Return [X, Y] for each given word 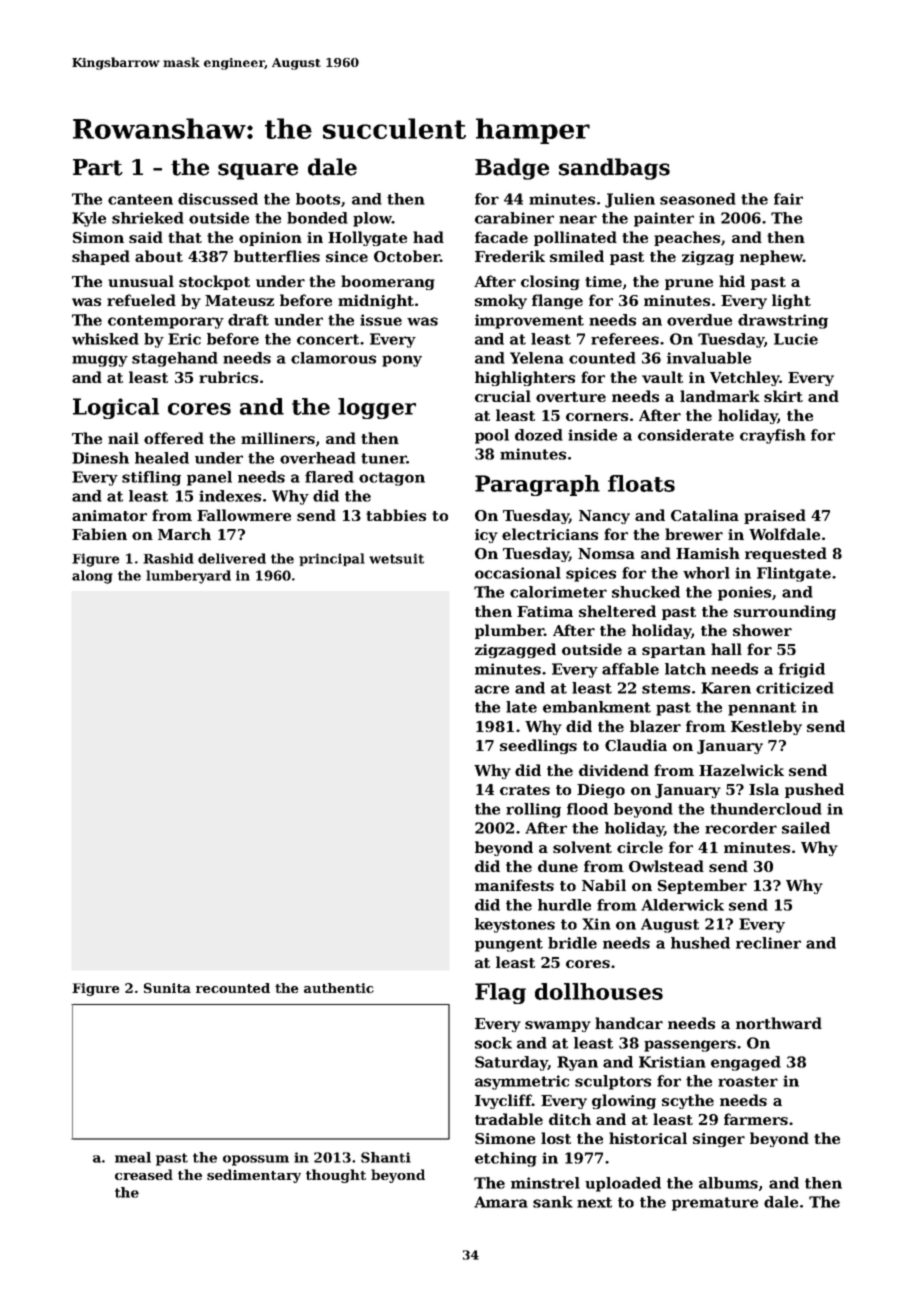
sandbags [614, 169]
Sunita [167, 988]
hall [726, 649]
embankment [597, 707]
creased [144, 1174]
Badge [512, 169]
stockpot [214, 282]
